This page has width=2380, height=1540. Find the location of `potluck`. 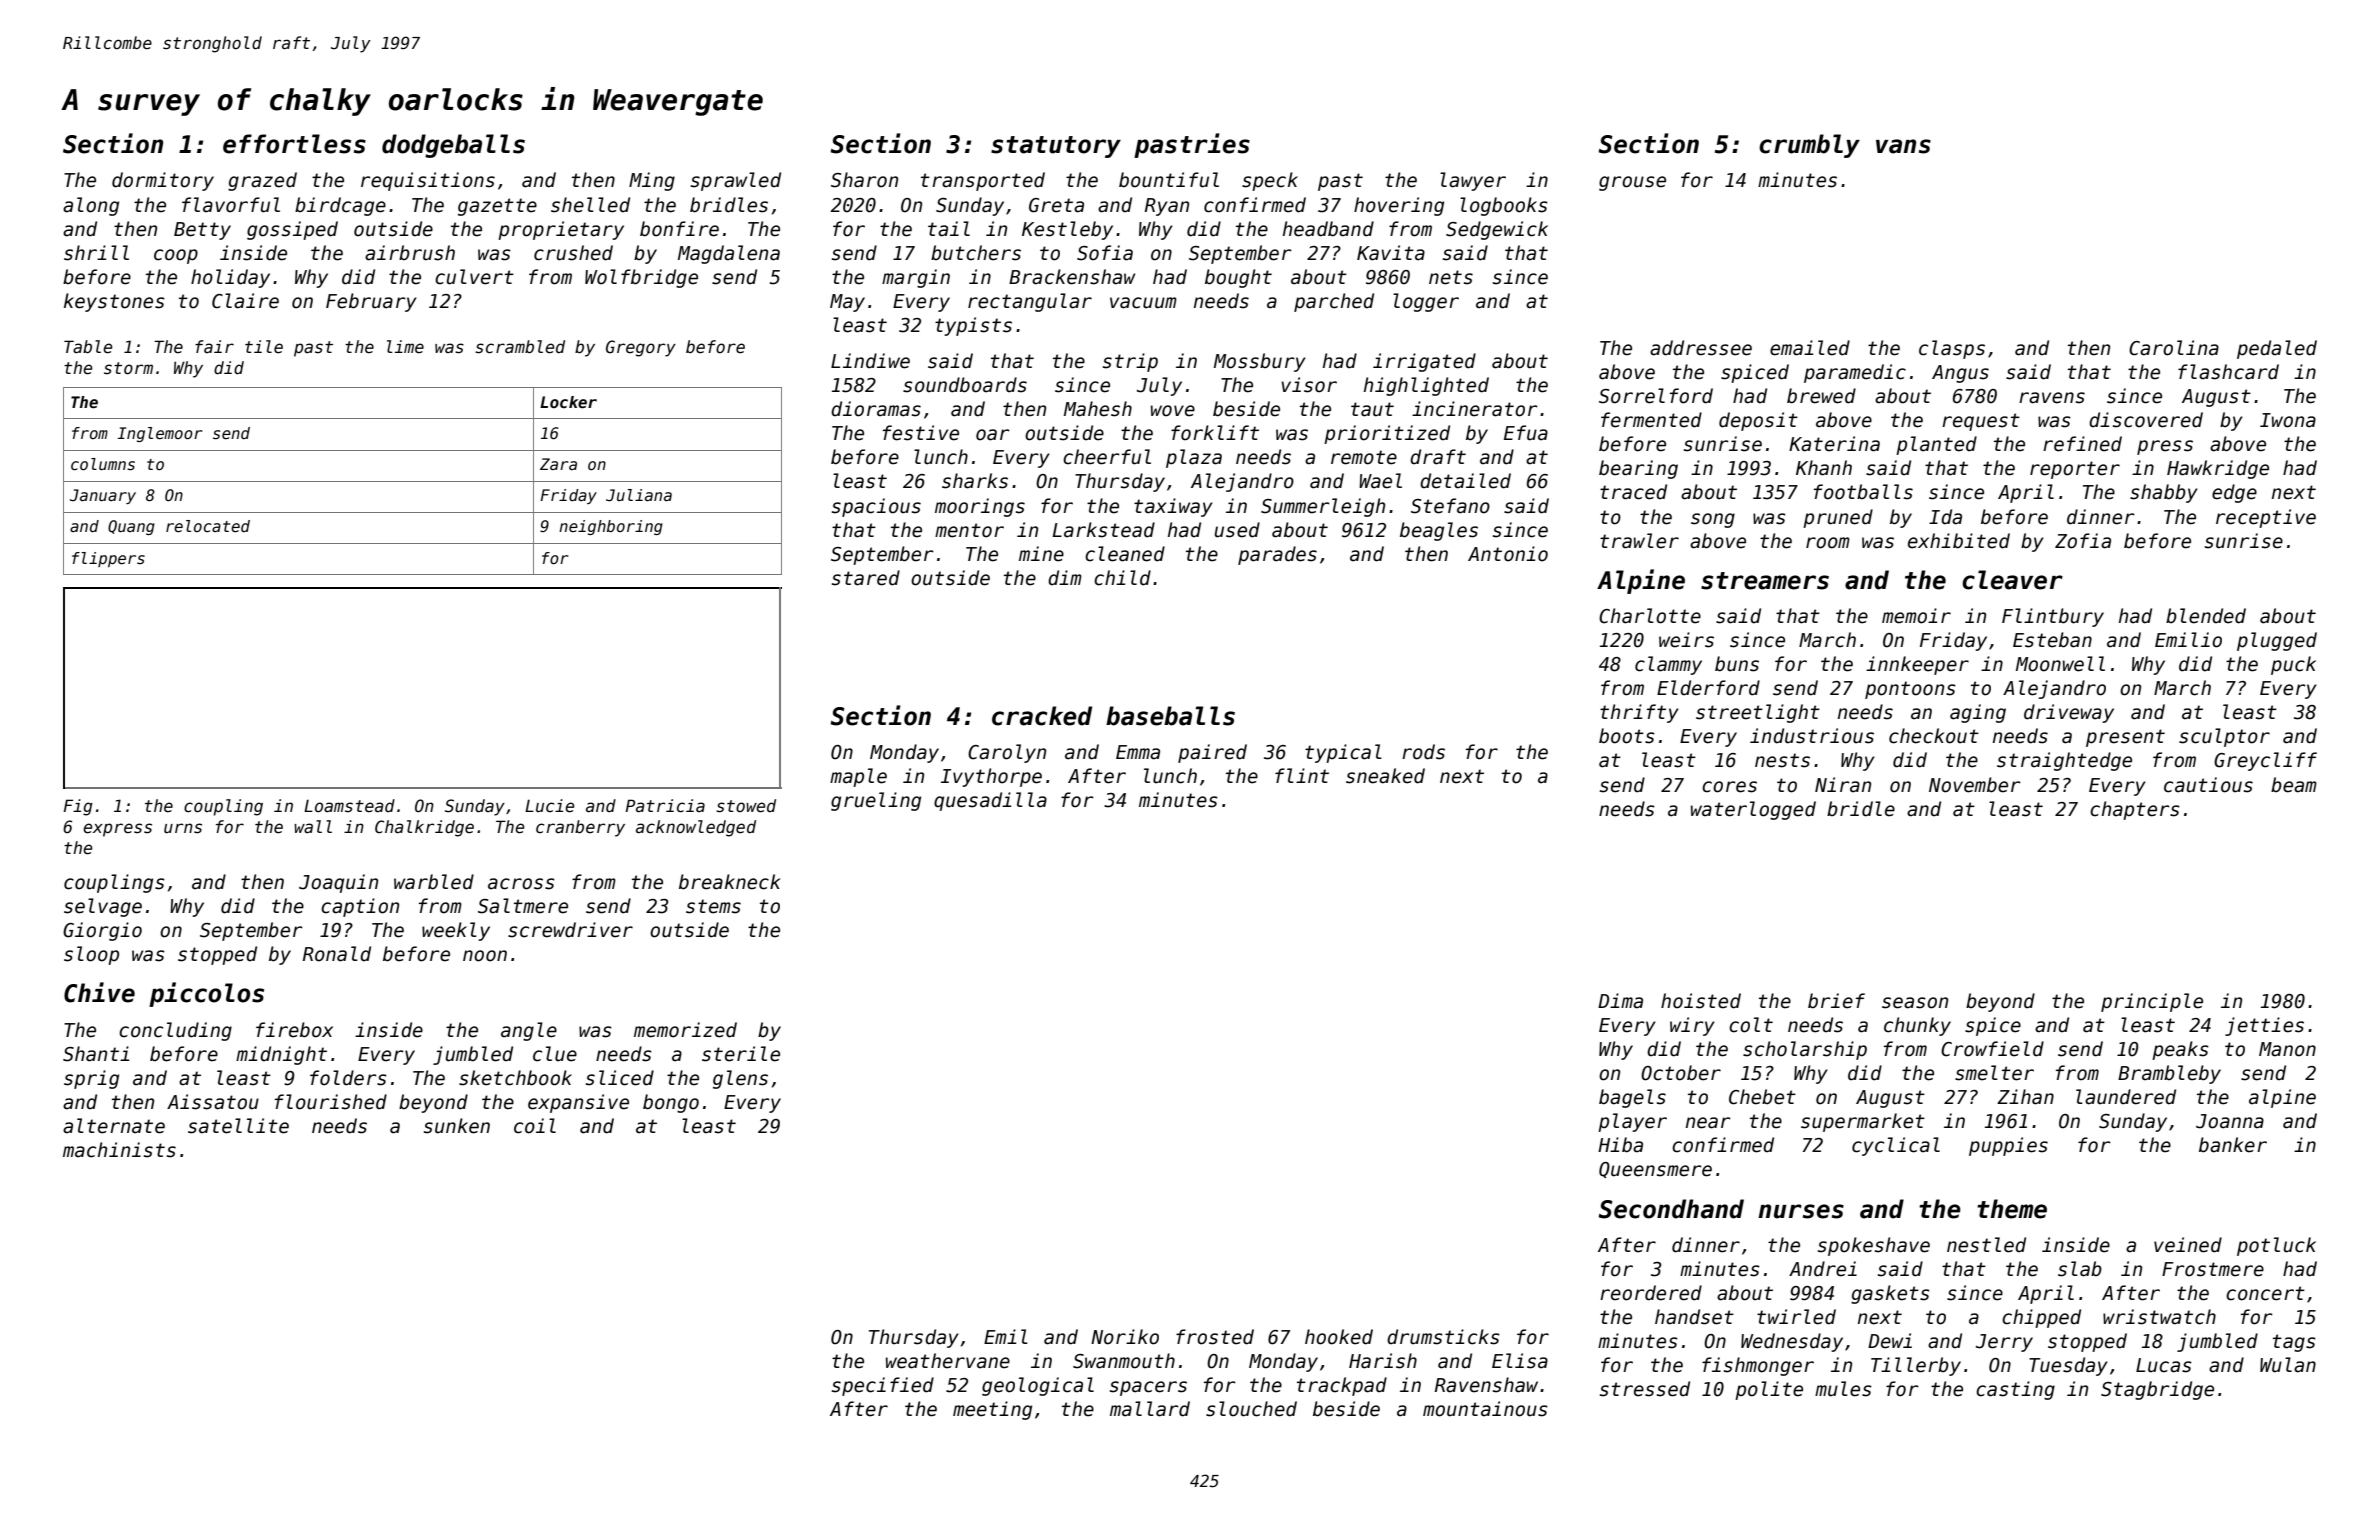

potluck is located at coordinates (2276, 1246).
